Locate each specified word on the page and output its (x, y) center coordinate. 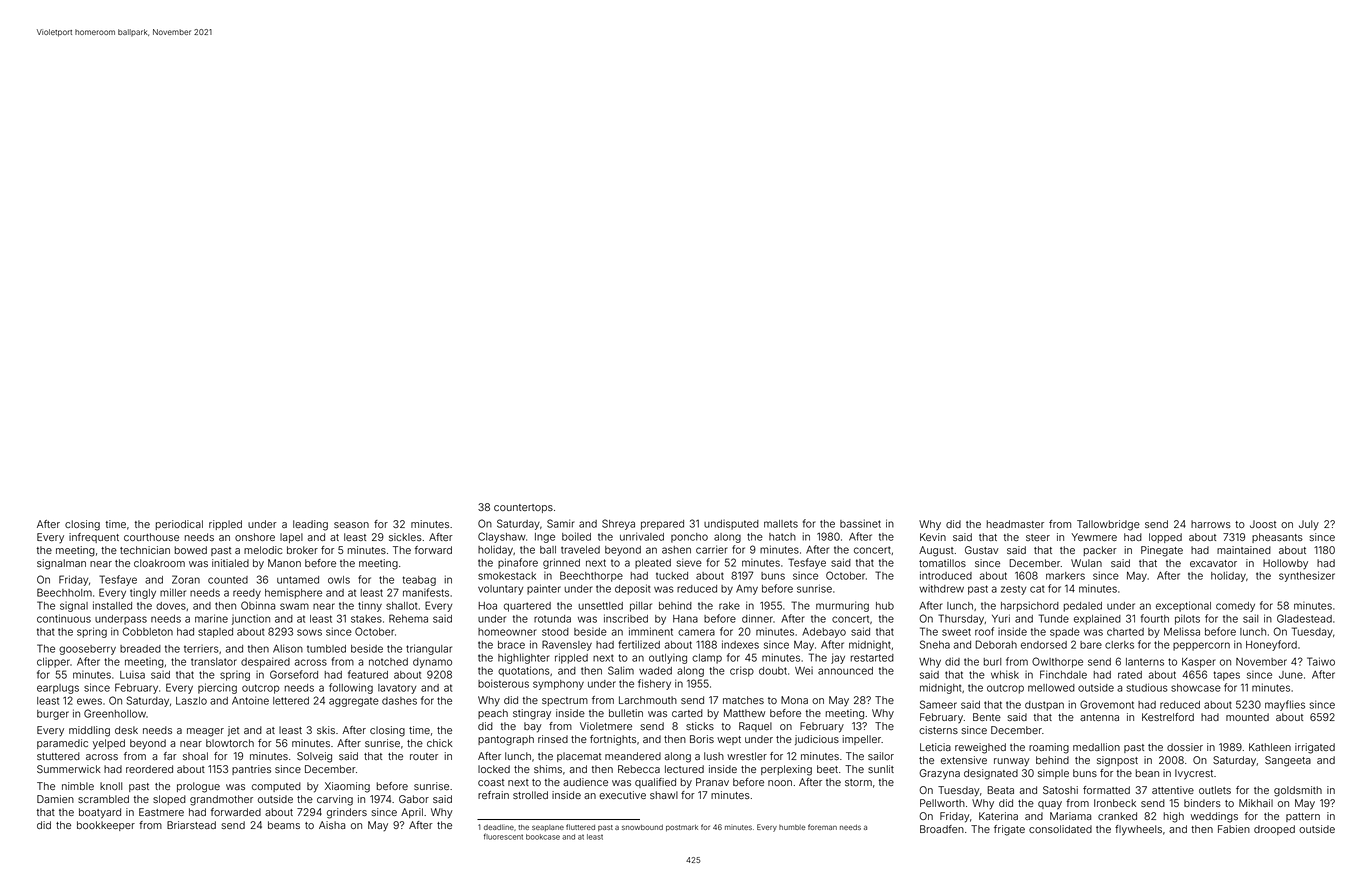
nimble (78, 786)
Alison (288, 648)
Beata (1000, 790)
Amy (747, 590)
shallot (402, 606)
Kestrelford (1168, 717)
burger (53, 715)
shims (548, 769)
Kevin (933, 537)
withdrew (941, 589)
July (1309, 525)
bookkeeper (106, 826)
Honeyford (1271, 645)
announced (845, 671)
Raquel (755, 727)
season (351, 525)
